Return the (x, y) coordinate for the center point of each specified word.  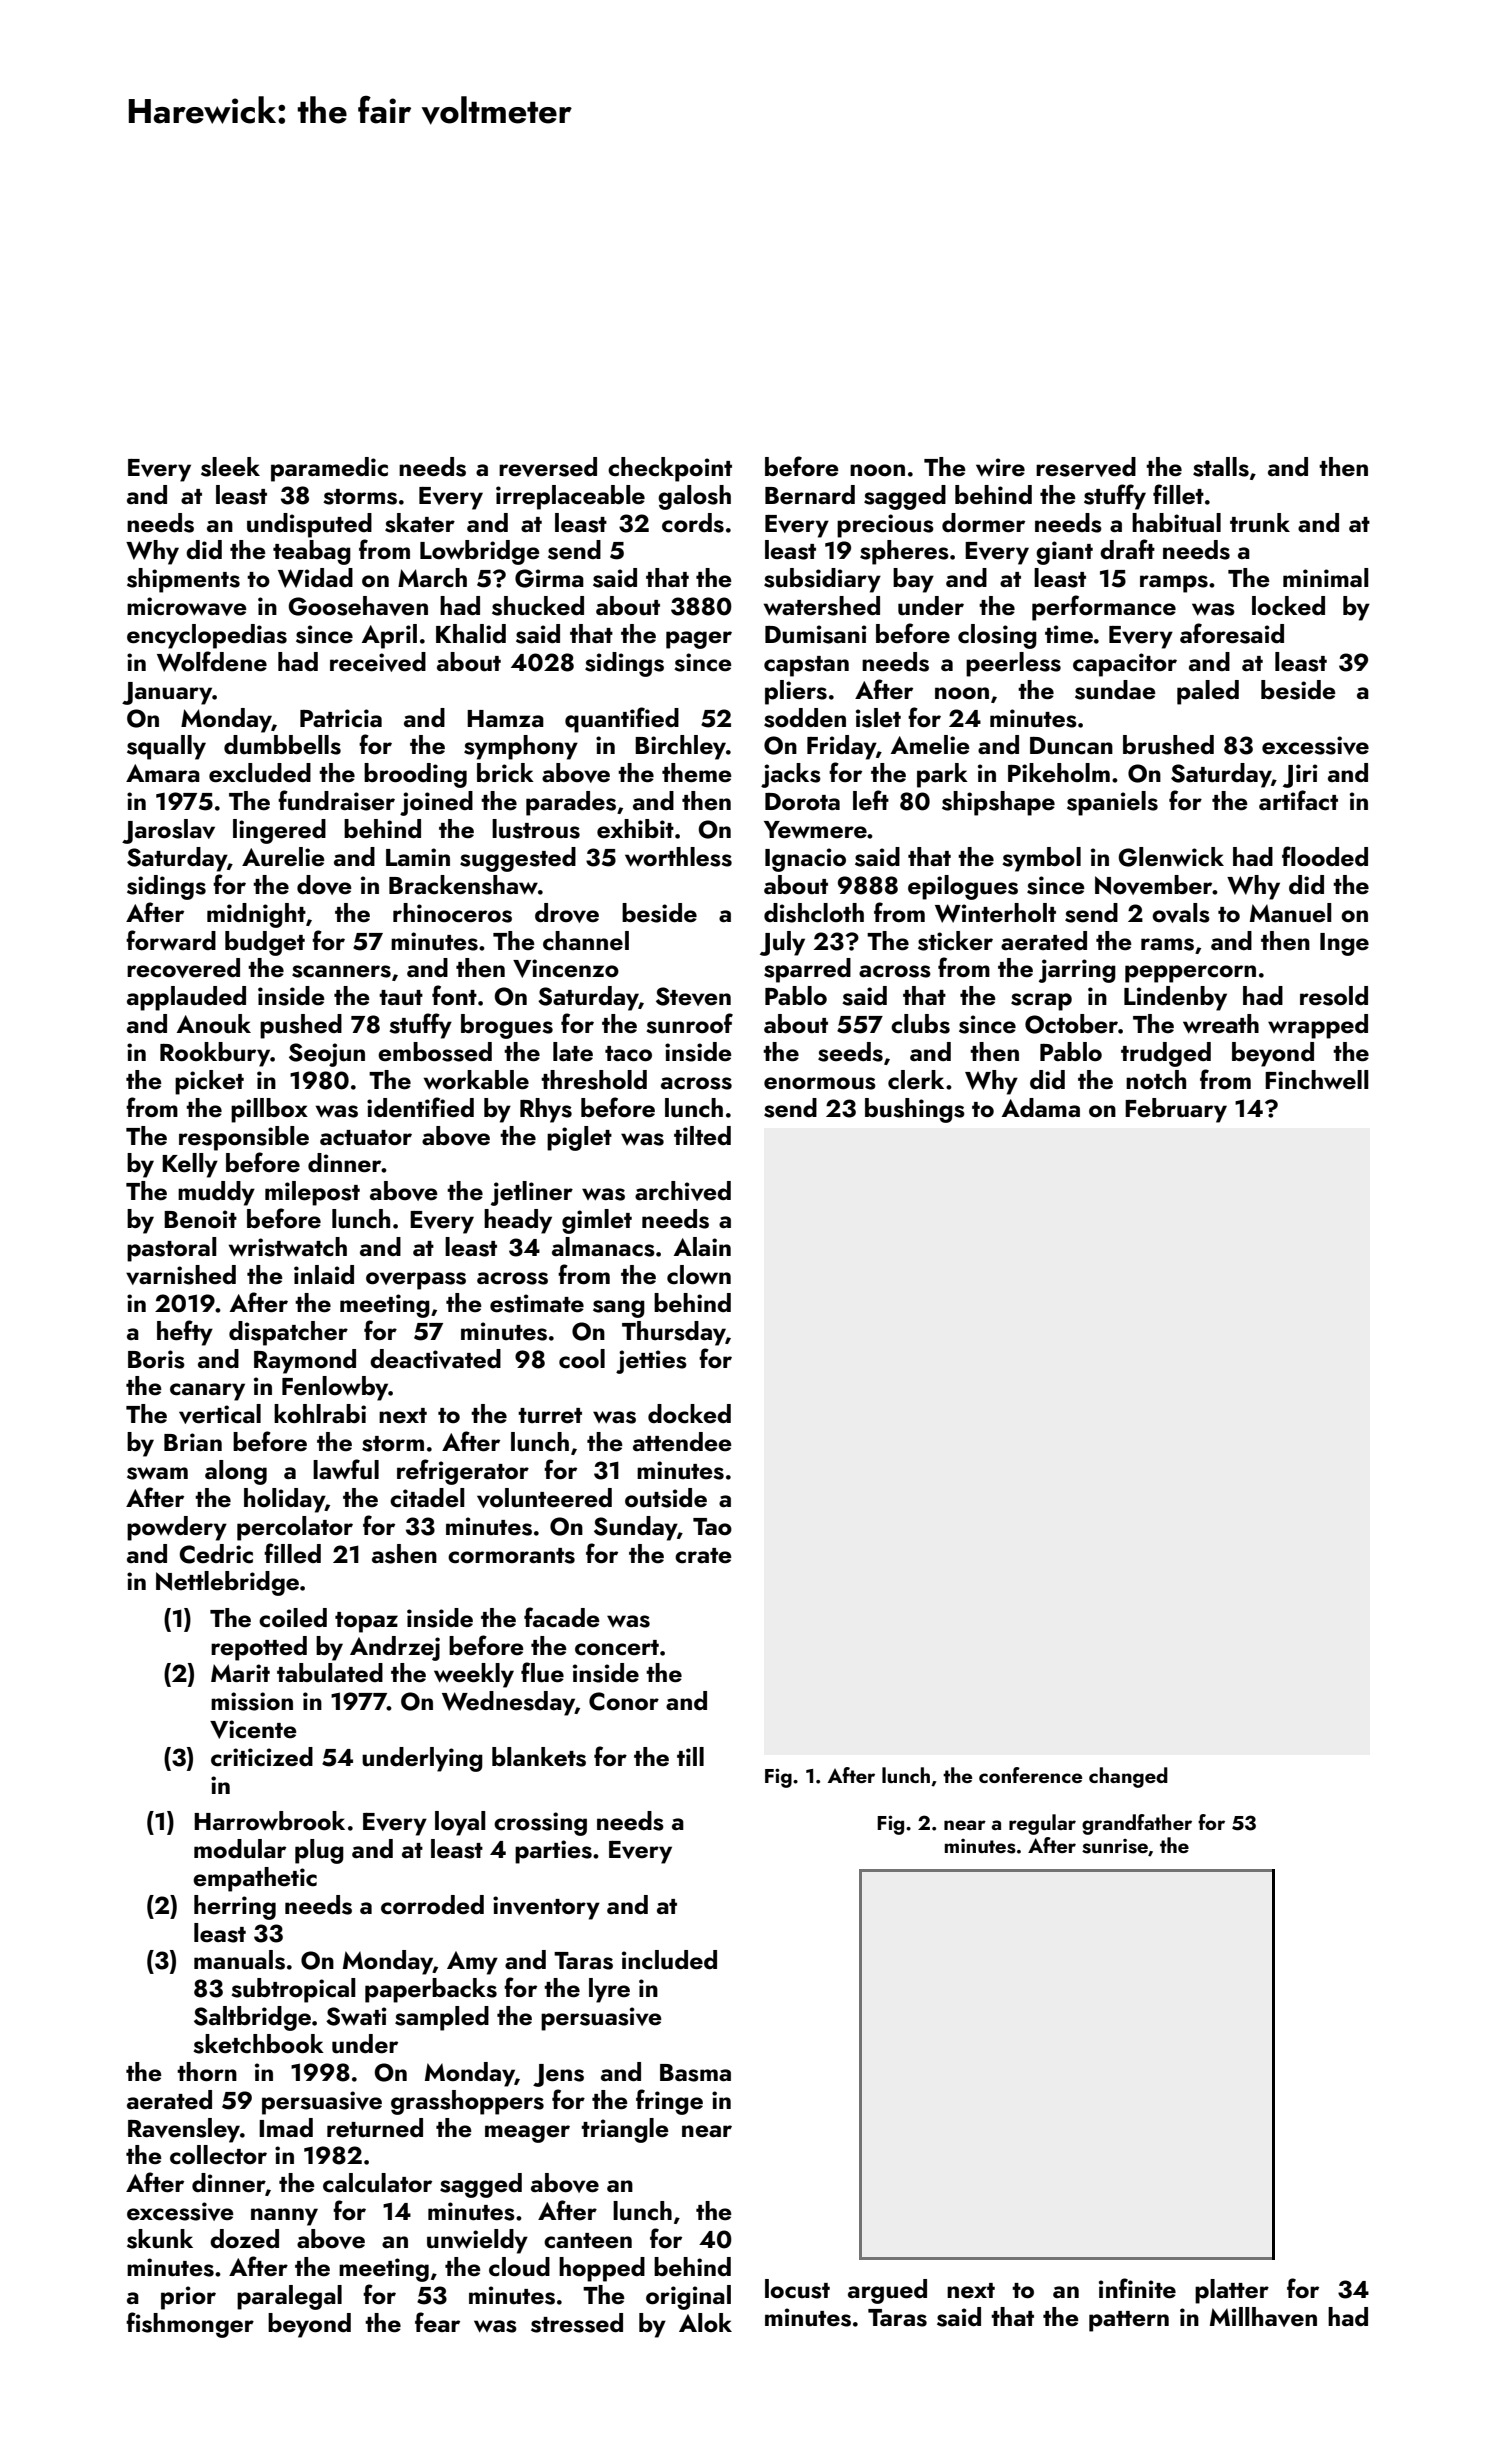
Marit (240, 1673)
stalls (1221, 467)
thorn (207, 2072)
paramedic (329, 469)
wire (1000, 467)
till (690, 1756)
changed (1128, 1777)
